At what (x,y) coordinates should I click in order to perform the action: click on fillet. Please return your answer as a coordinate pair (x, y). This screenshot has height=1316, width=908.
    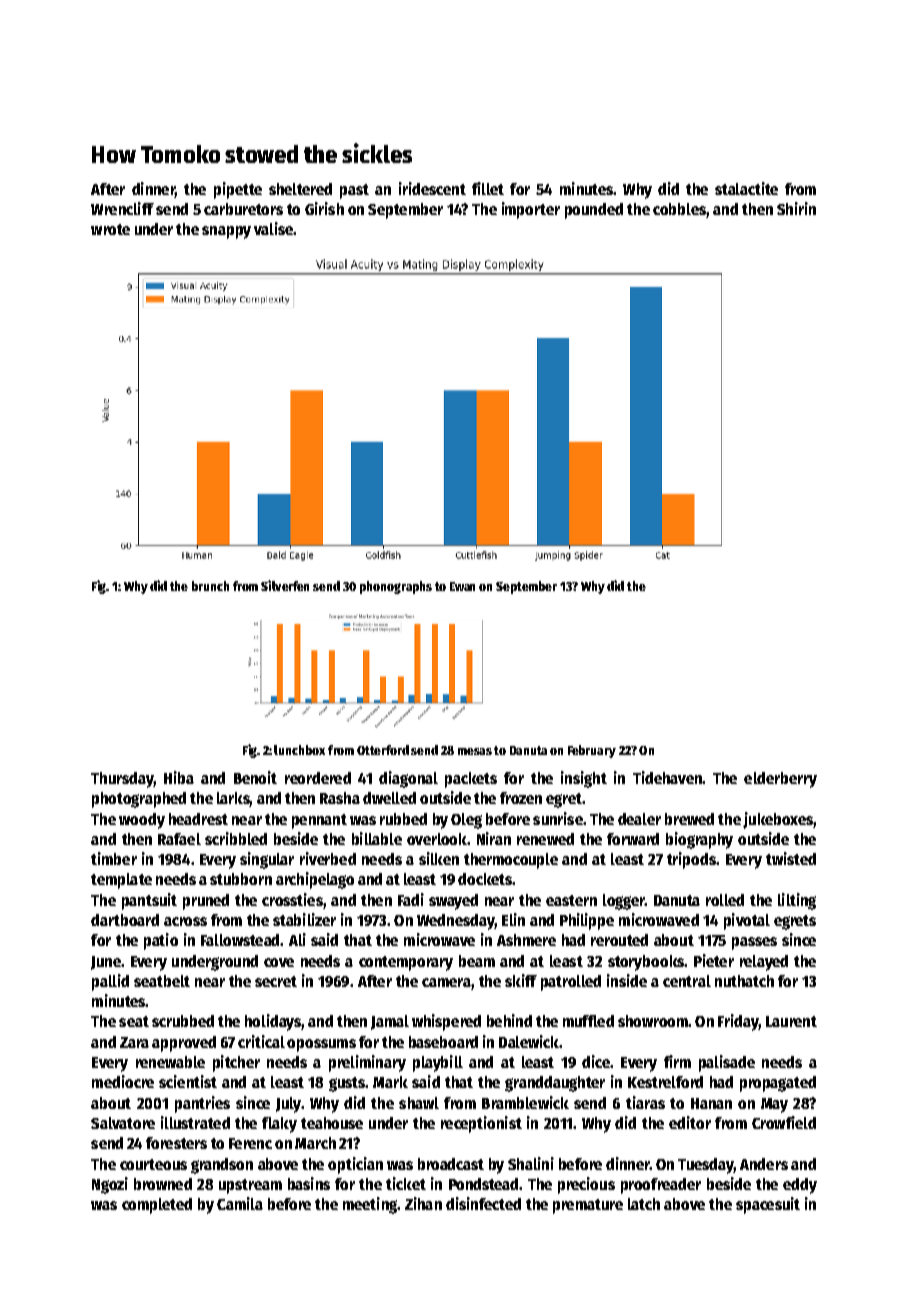
    Looking at the image, I should click on (488, 188).
